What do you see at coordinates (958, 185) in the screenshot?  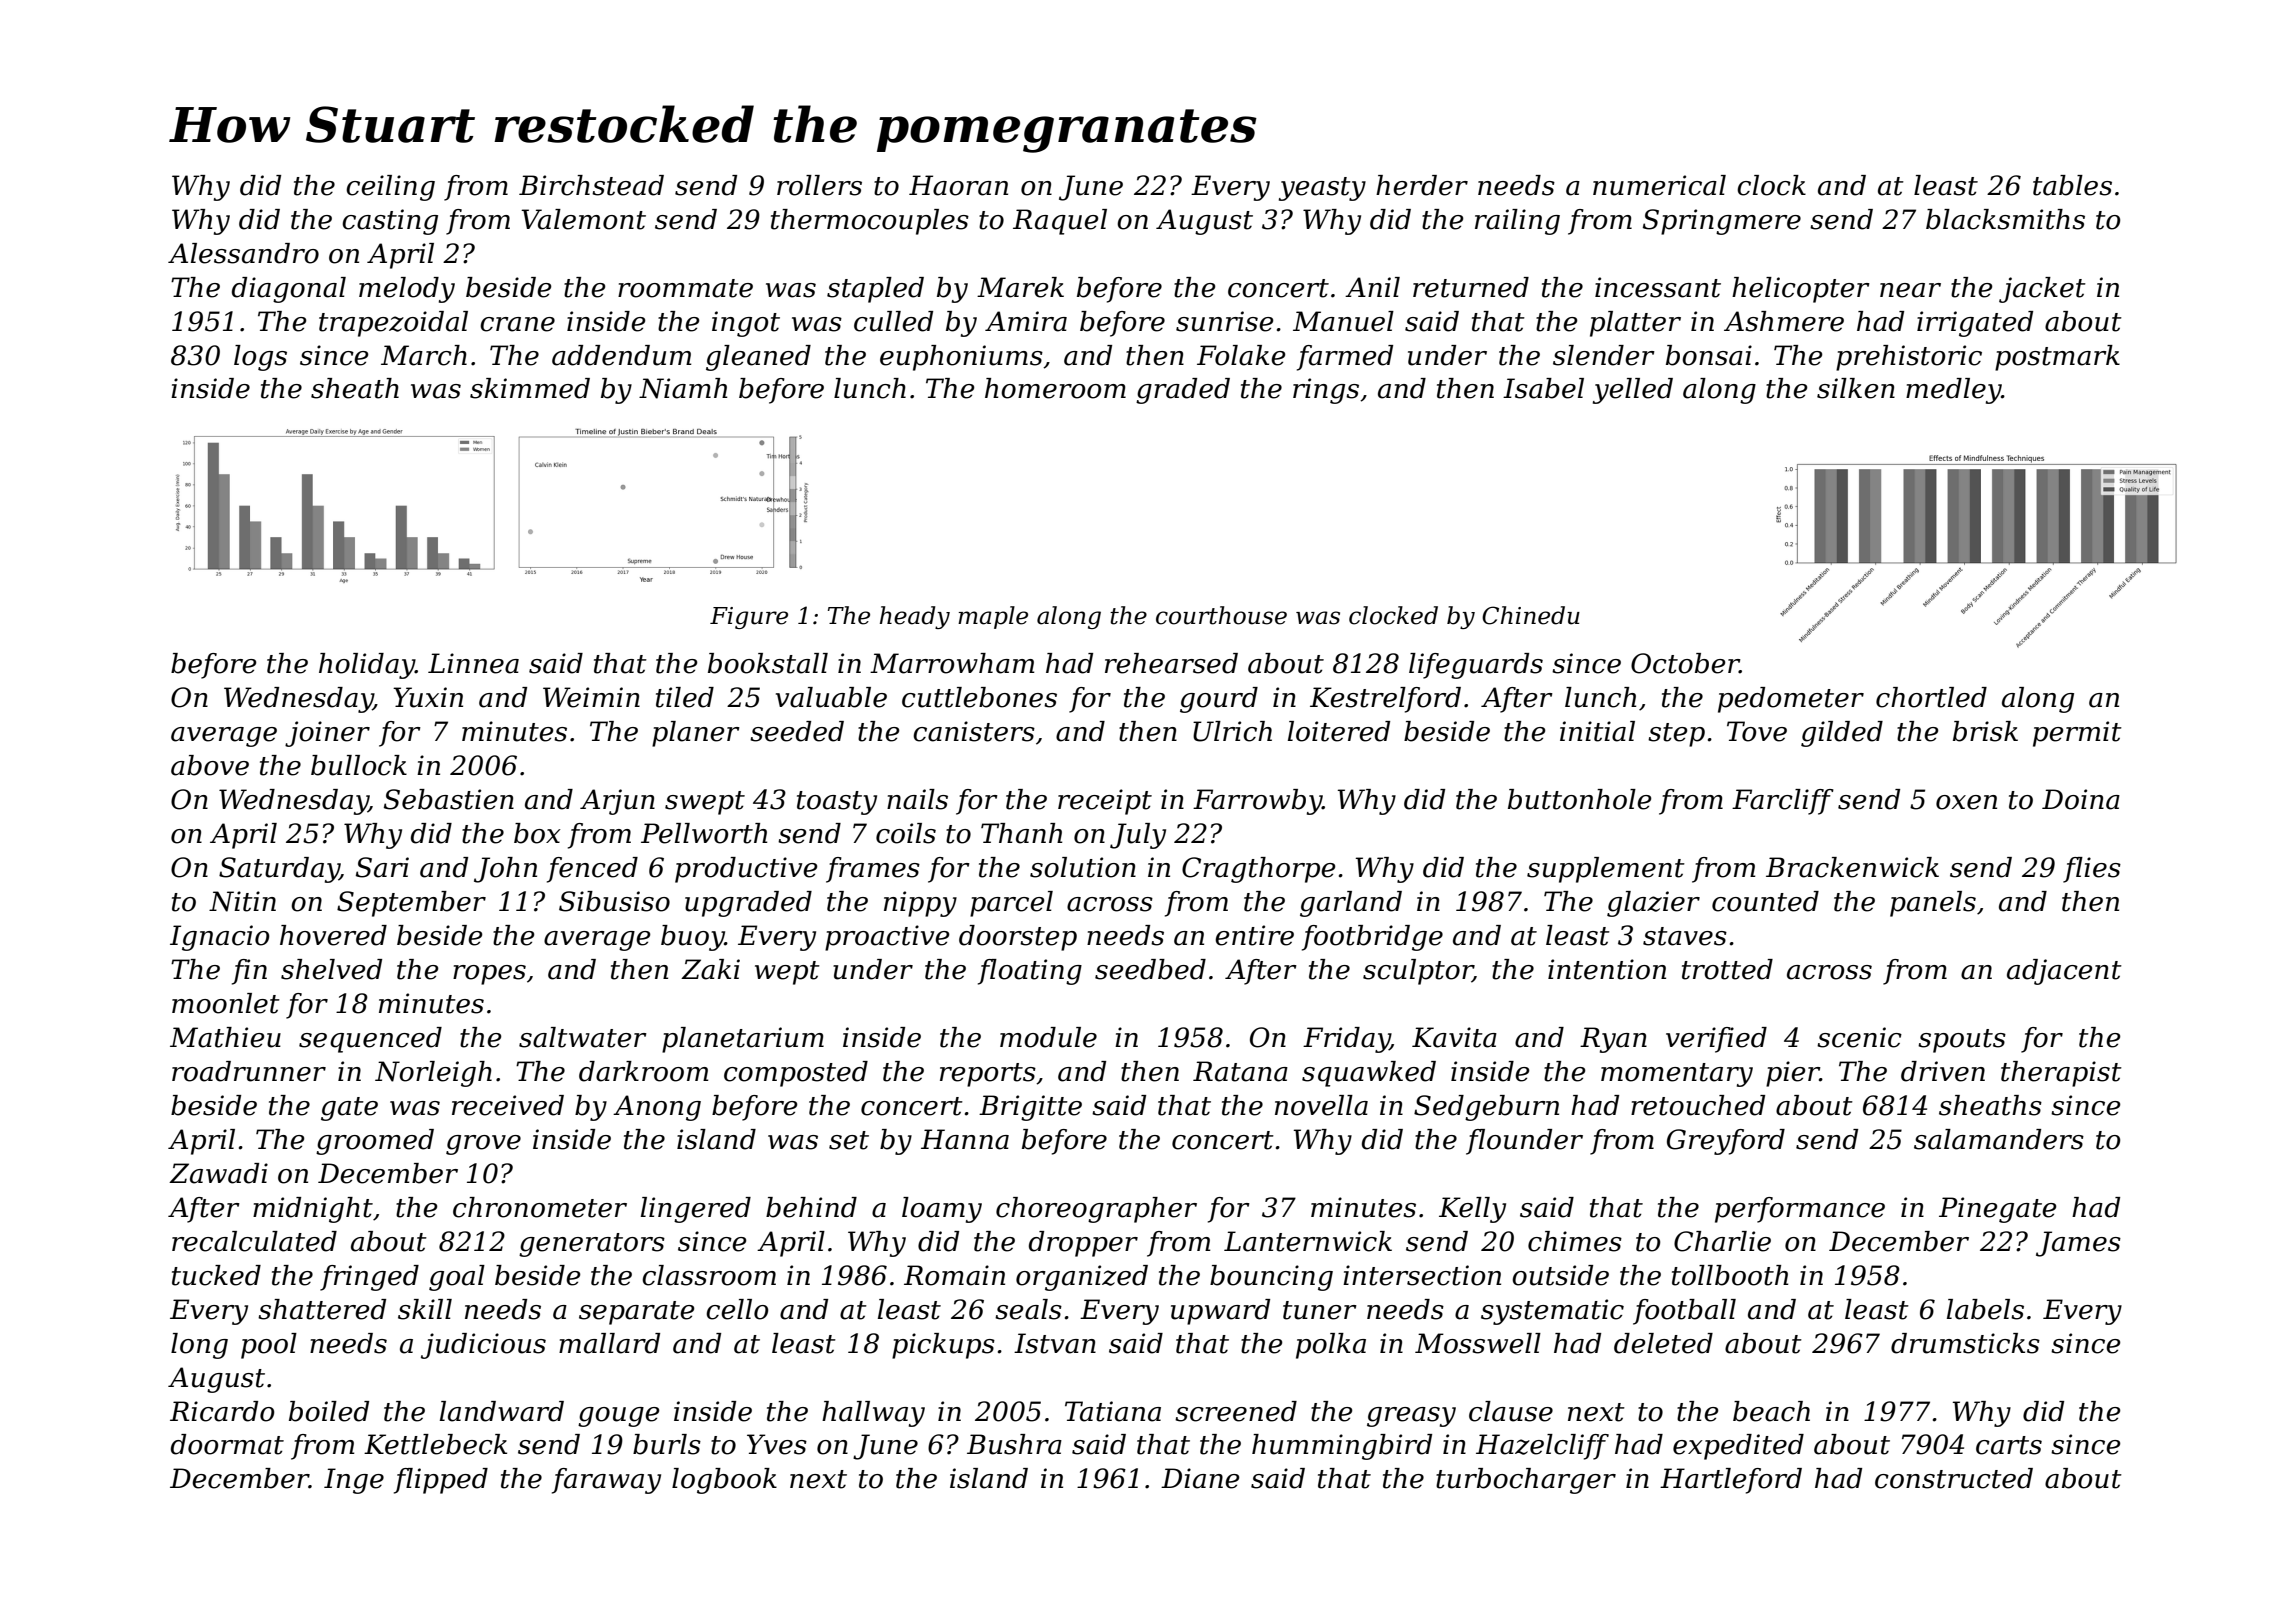 I see `Haoran` at bounding box center [958, 185].
